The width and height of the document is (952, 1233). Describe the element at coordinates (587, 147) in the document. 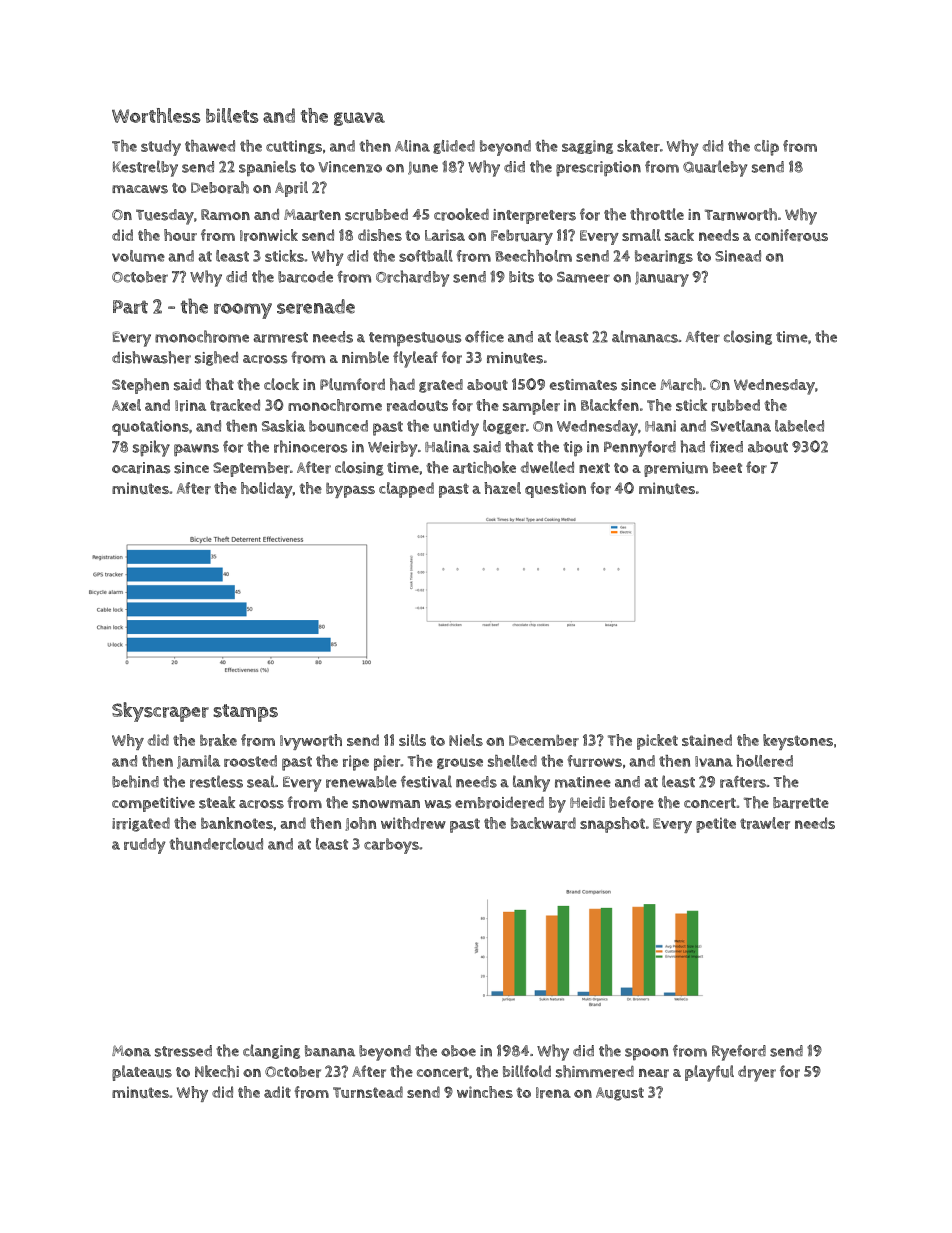

I see `sagging` at that location.
